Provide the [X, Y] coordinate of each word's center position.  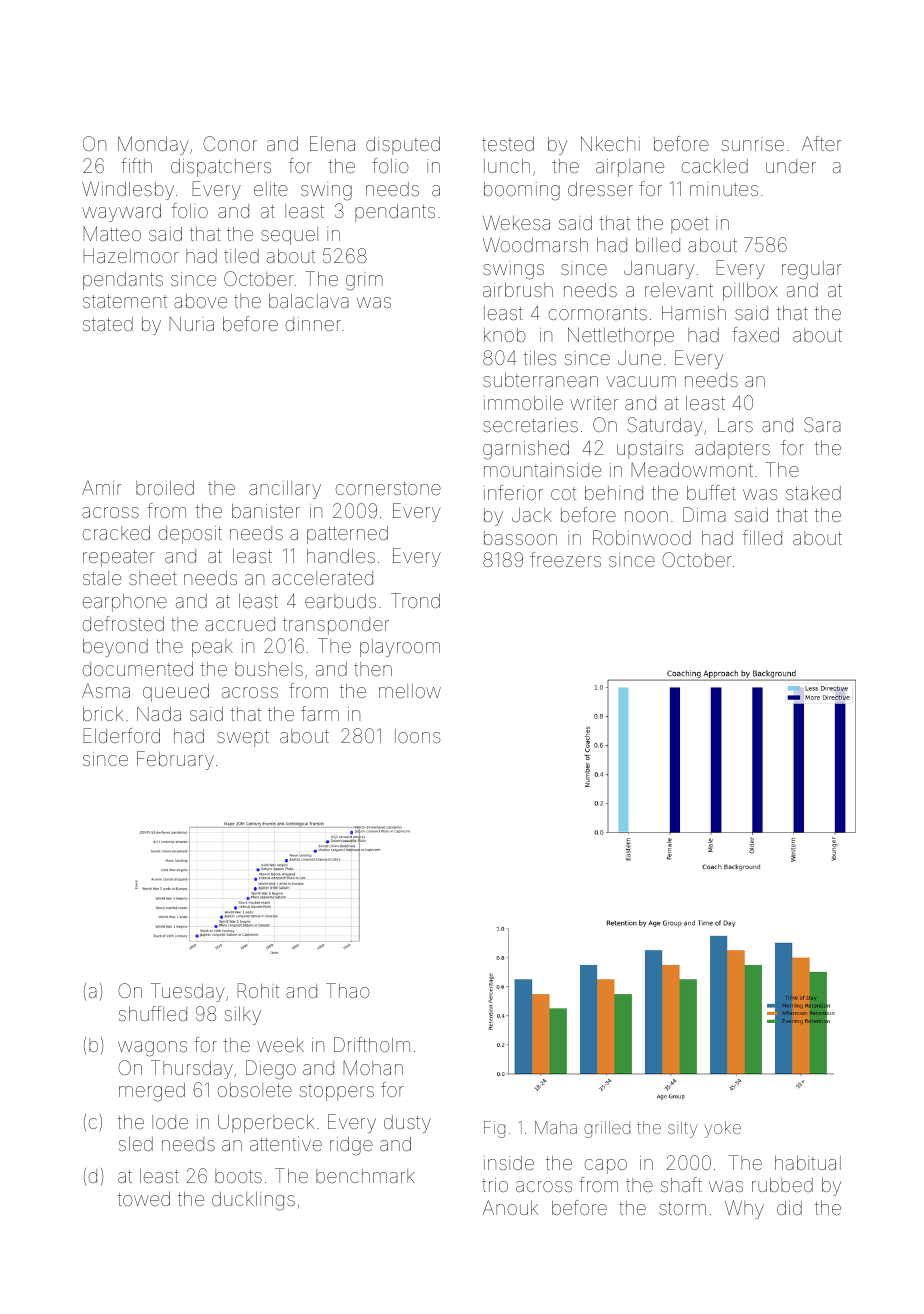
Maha [556, 1127]
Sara [822, 424]
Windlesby [128, 190]
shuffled [153, 1013]
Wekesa [516, 222]
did [789, 1208]
